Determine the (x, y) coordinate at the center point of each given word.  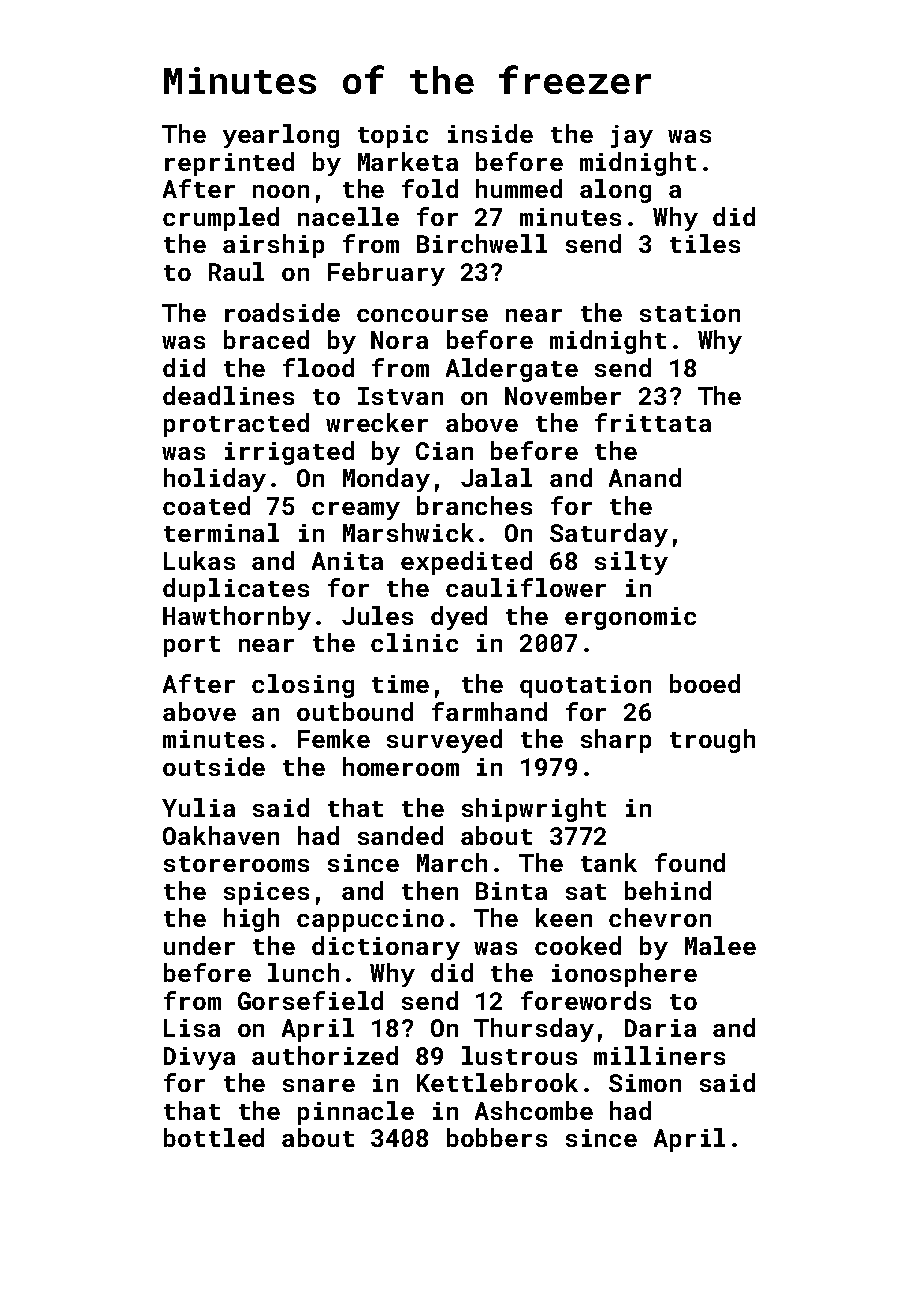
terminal (221, 532)
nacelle (348, 216)
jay (632, 136)
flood (318, 367)
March (452, 862)
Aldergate (512, 370)
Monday (386, 480)
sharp (616, 741)
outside (214, 766)
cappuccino (370, 920)
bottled (214, 1137)
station (690, 313)
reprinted (229, 164)
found (690, 862)
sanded (400, 835)
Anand (645, 477)
